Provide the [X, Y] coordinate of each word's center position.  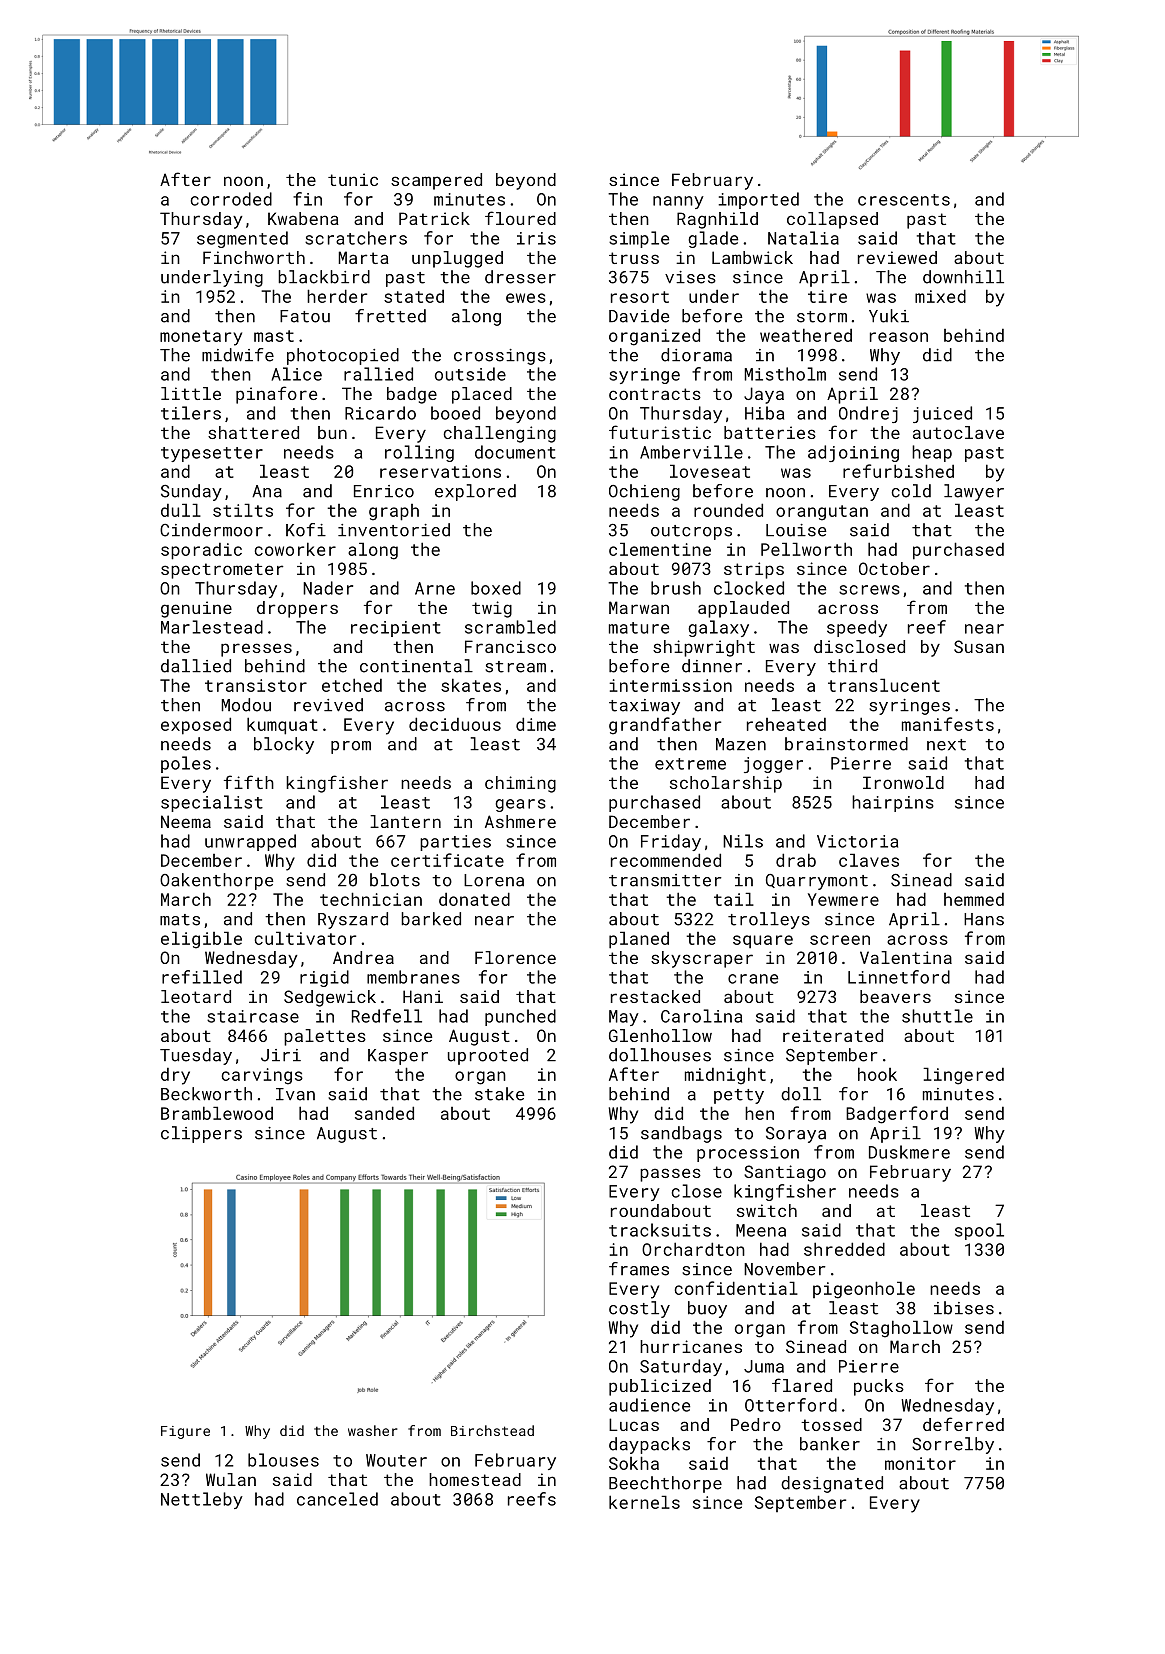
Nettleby [202, 1500]
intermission [670, 685]
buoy [707, 1309]
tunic [353, 179]
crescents [904, 200]
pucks [879, 1387]
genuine [196, 609]
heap [932, 453]
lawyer [974, 492]
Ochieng [644, 492]
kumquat [282, 726]
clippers [201, 1134]
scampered [436, 181]
